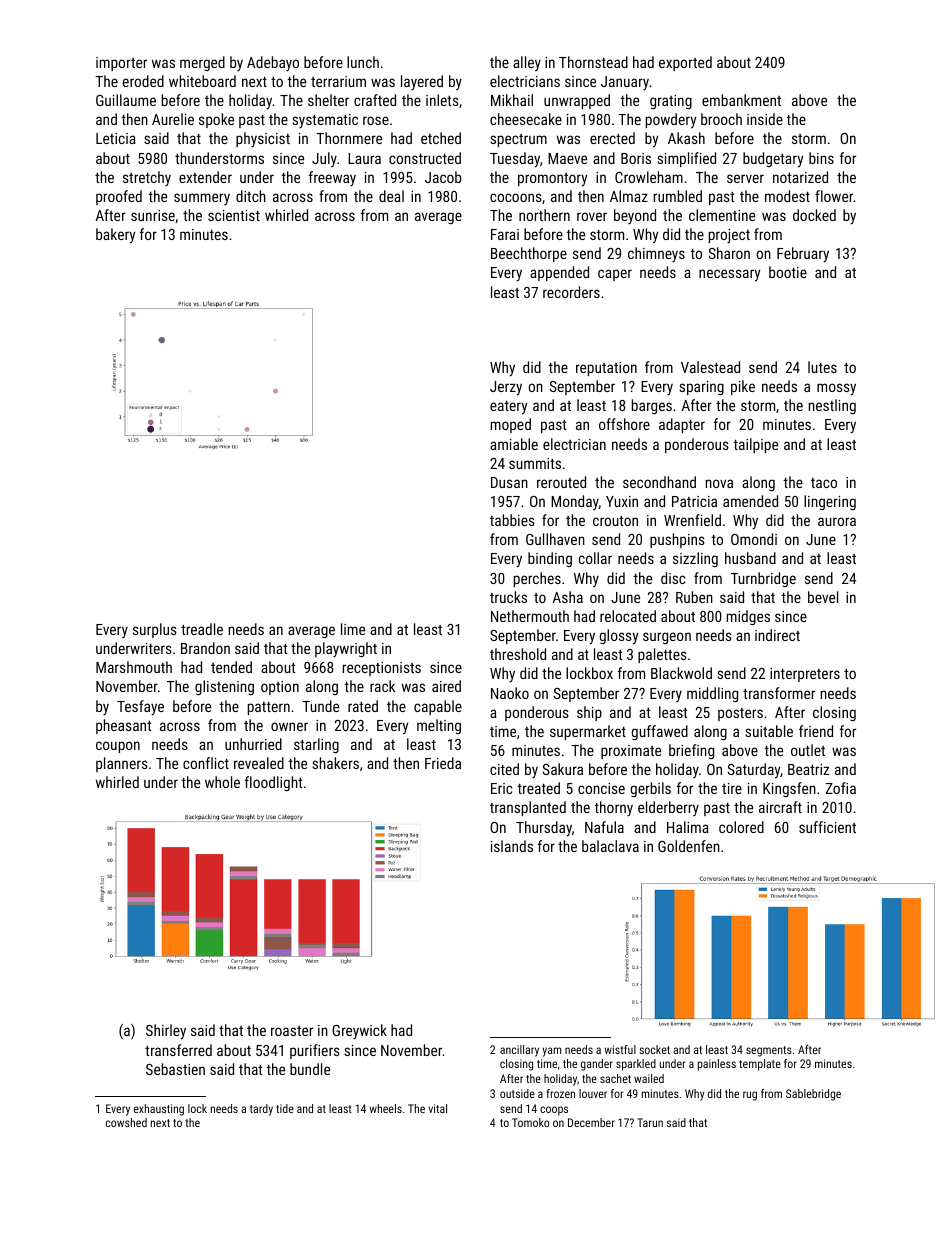  Describe the element at coordinates (654, 1049) in the screenshot. I see `socket` at that location.
